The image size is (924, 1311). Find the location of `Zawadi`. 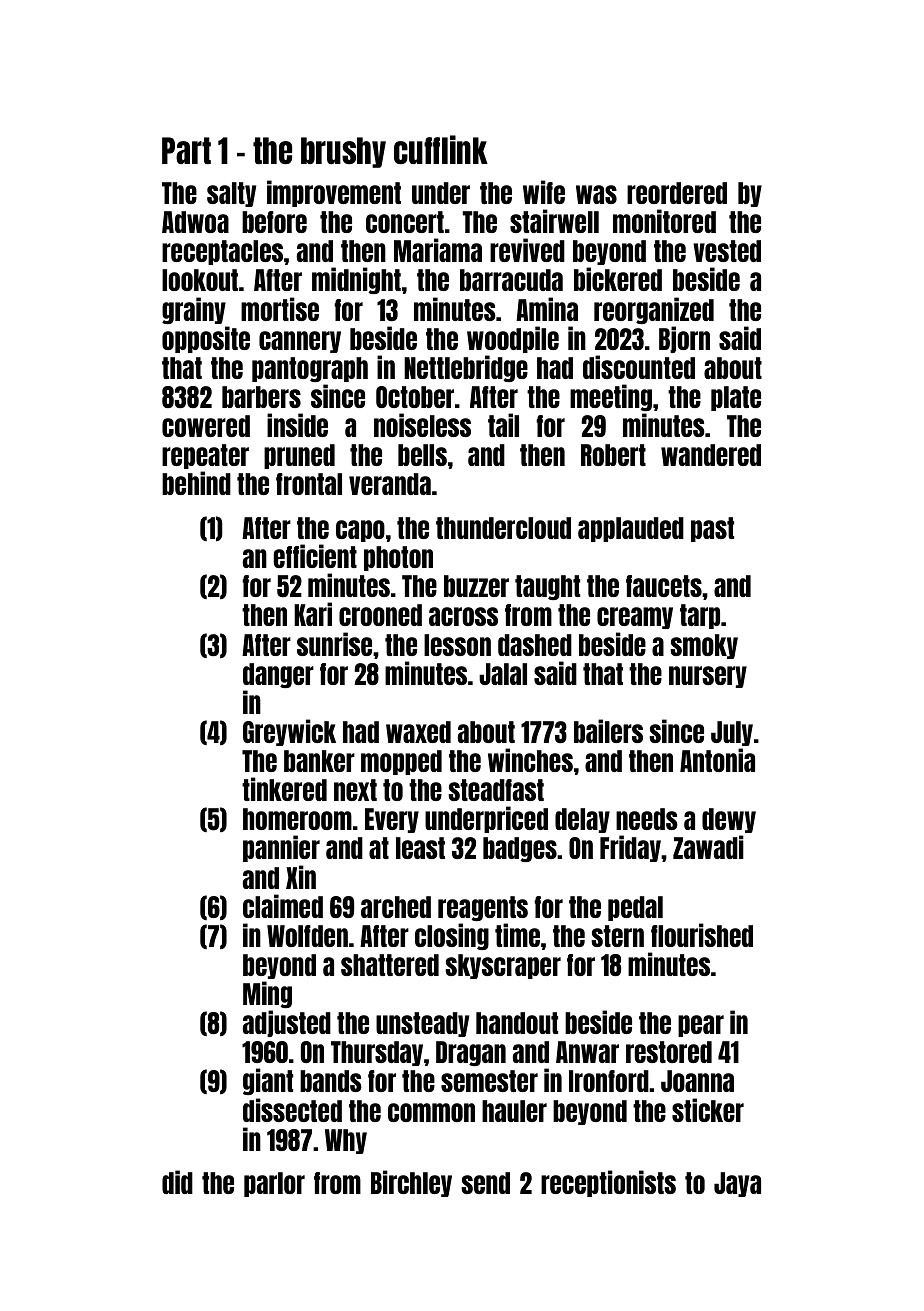

Zawadi is located at coordinates (708, 847).
